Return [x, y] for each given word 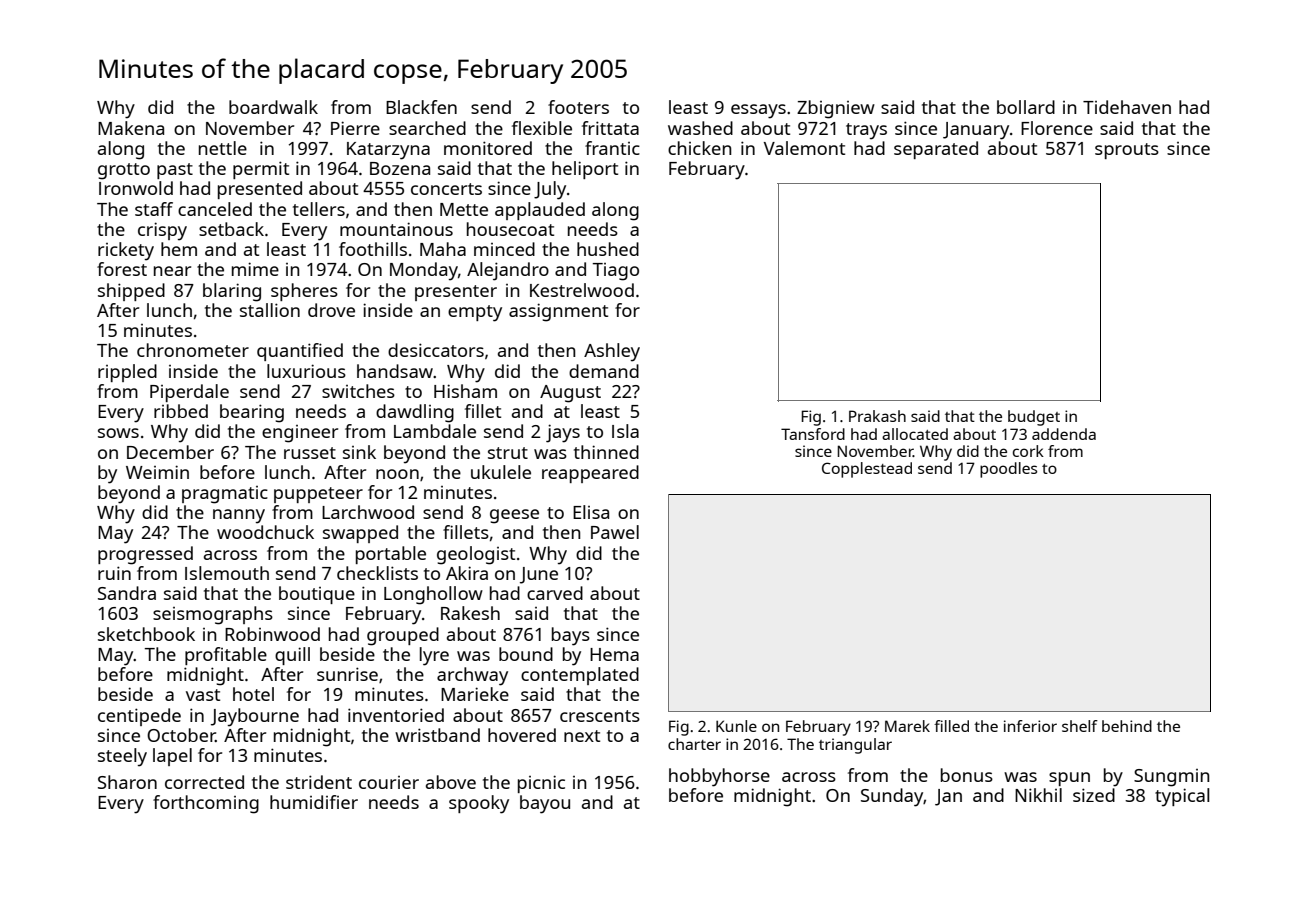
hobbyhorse [719, 777]
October [181, 735]
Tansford [813, 434]
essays [758, 111]
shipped [131, 292]
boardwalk [273, 107]
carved [555, 593]
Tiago [616, 272]
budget [1034, 418]
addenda [1064, 434]
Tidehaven [1127, 107]
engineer [300, 434]
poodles [1008, 470]
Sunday [892, 797]
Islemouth [227, 573]
